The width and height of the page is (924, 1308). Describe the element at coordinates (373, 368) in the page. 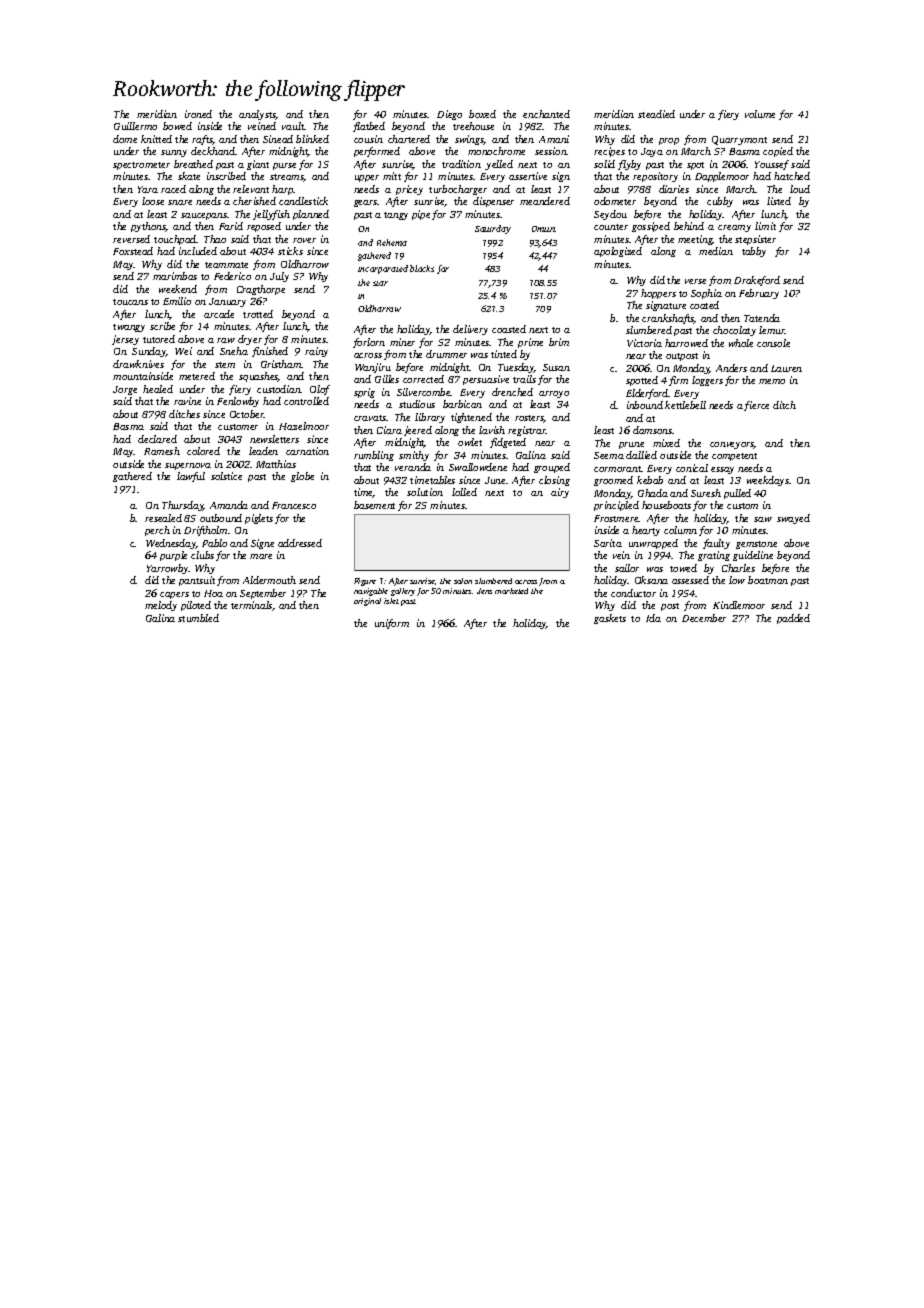

I see `Wanjiru` at that location.
